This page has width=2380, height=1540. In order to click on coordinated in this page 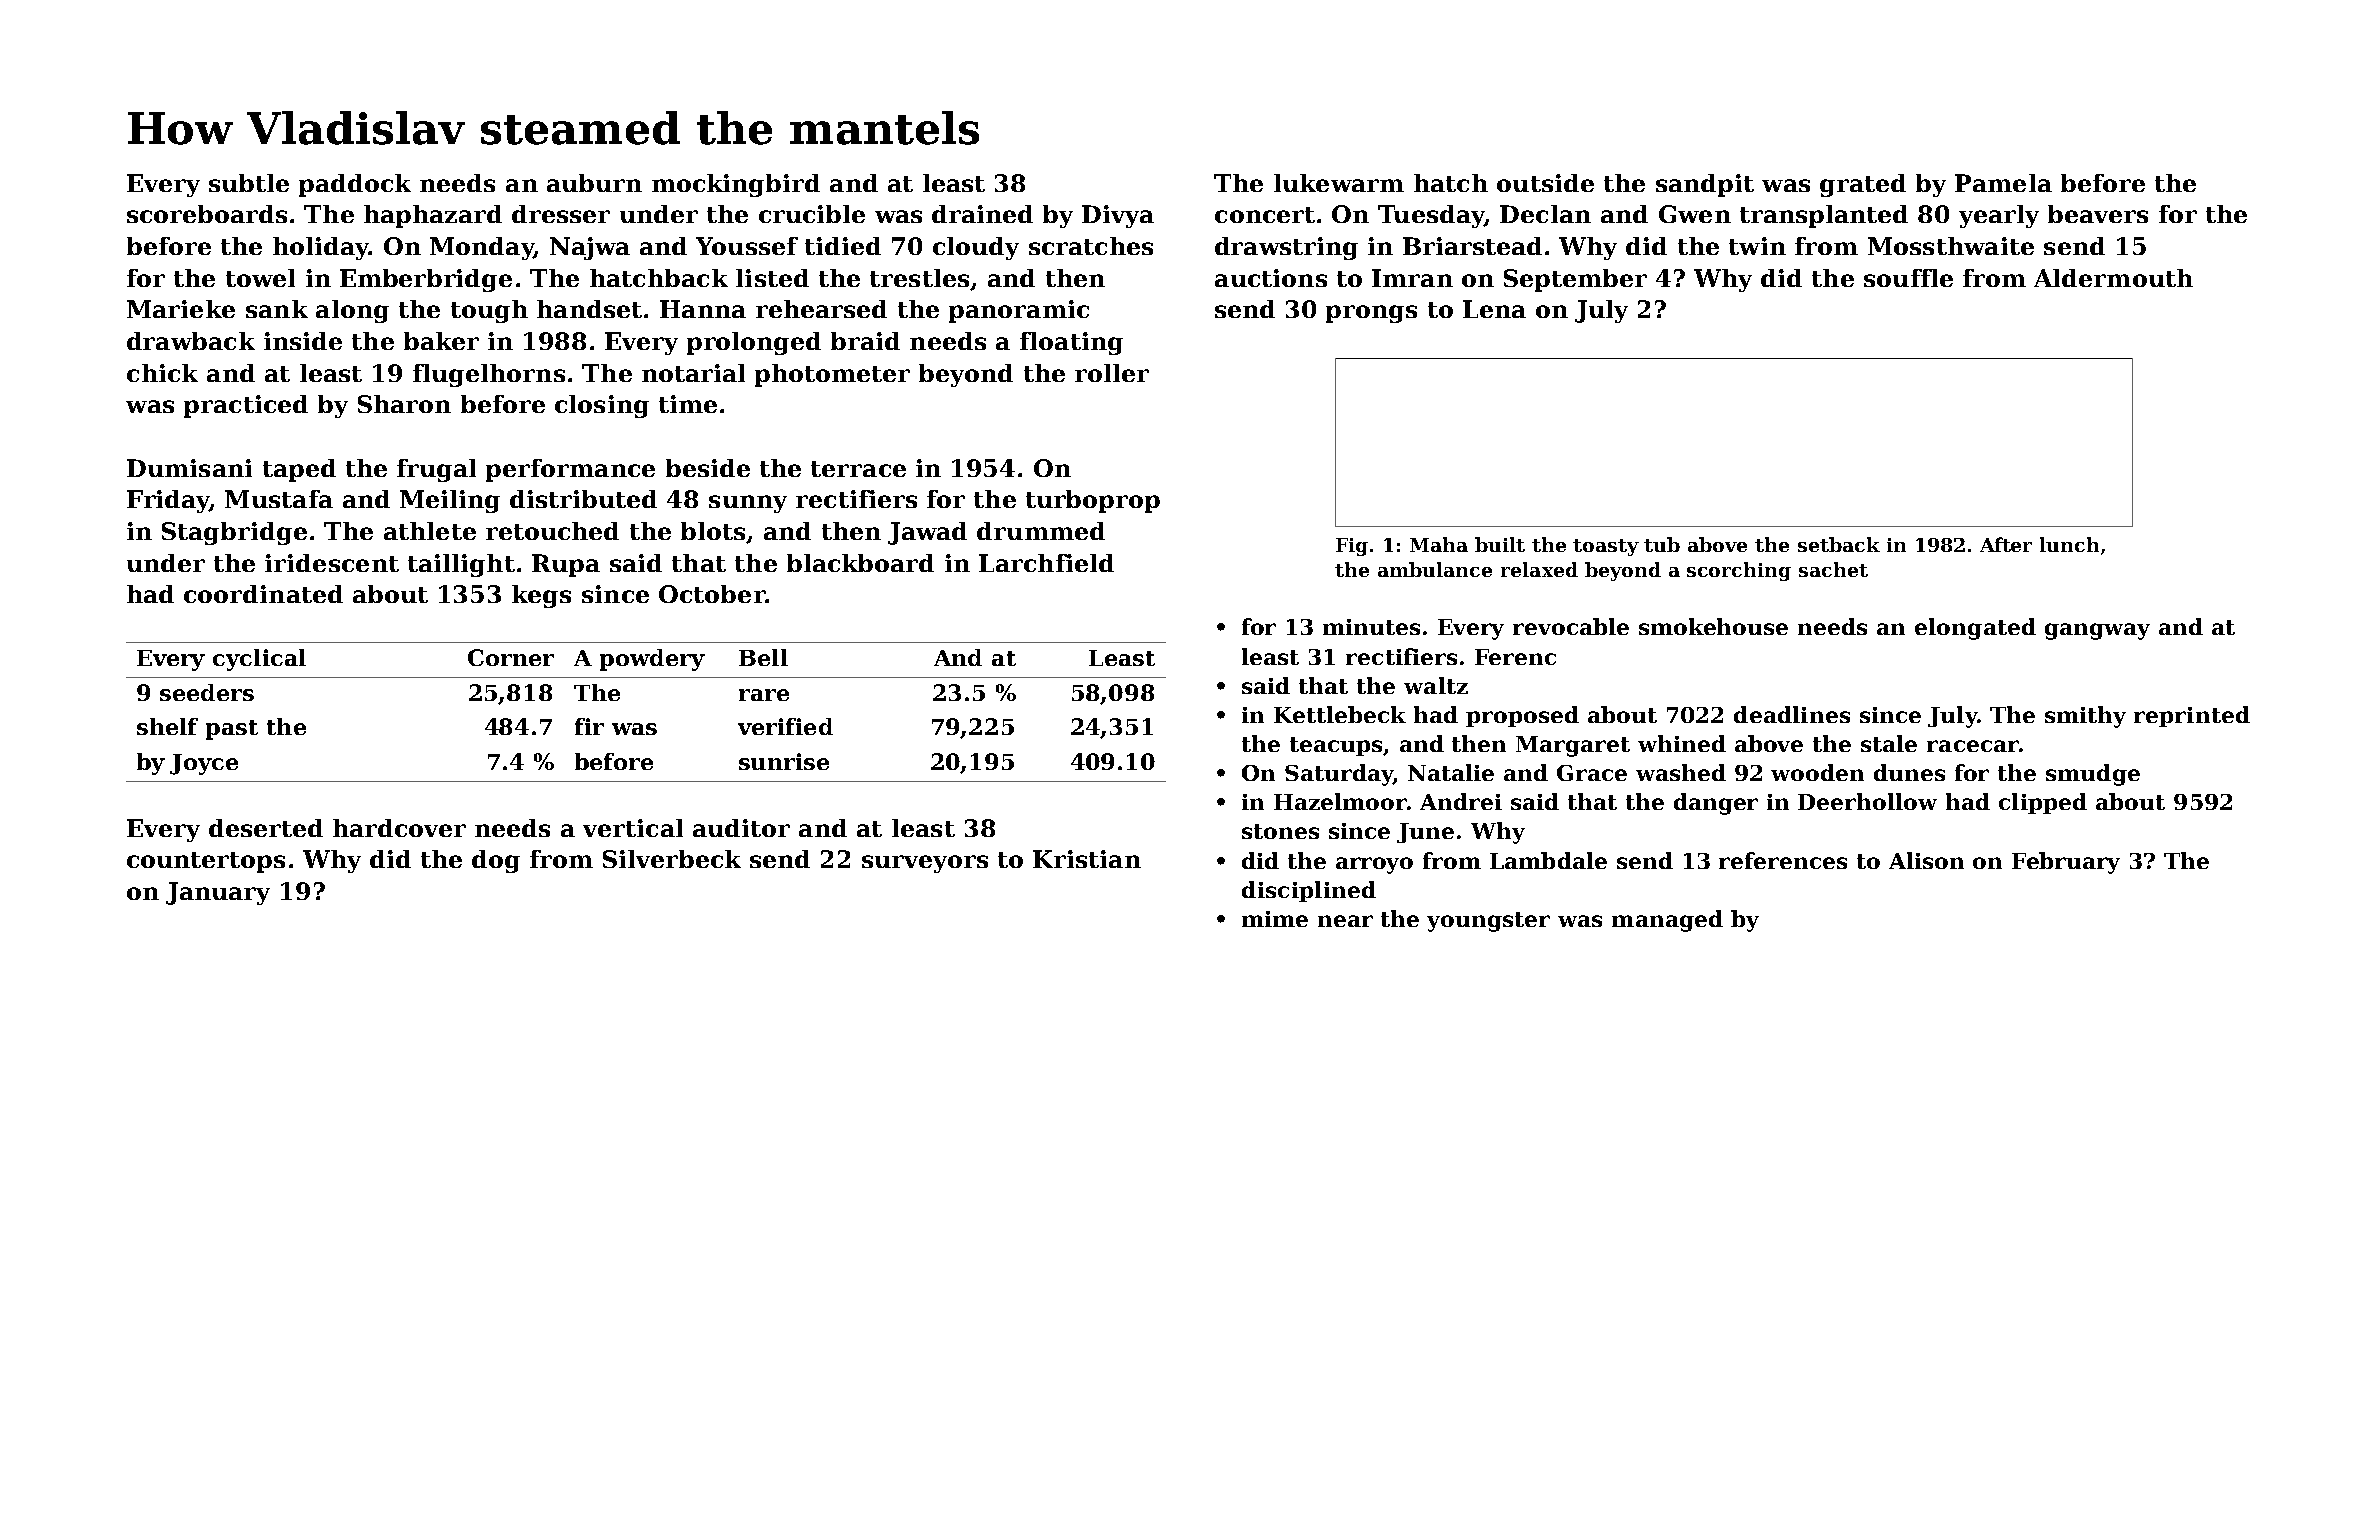, I will do `click(263, 594)`.
